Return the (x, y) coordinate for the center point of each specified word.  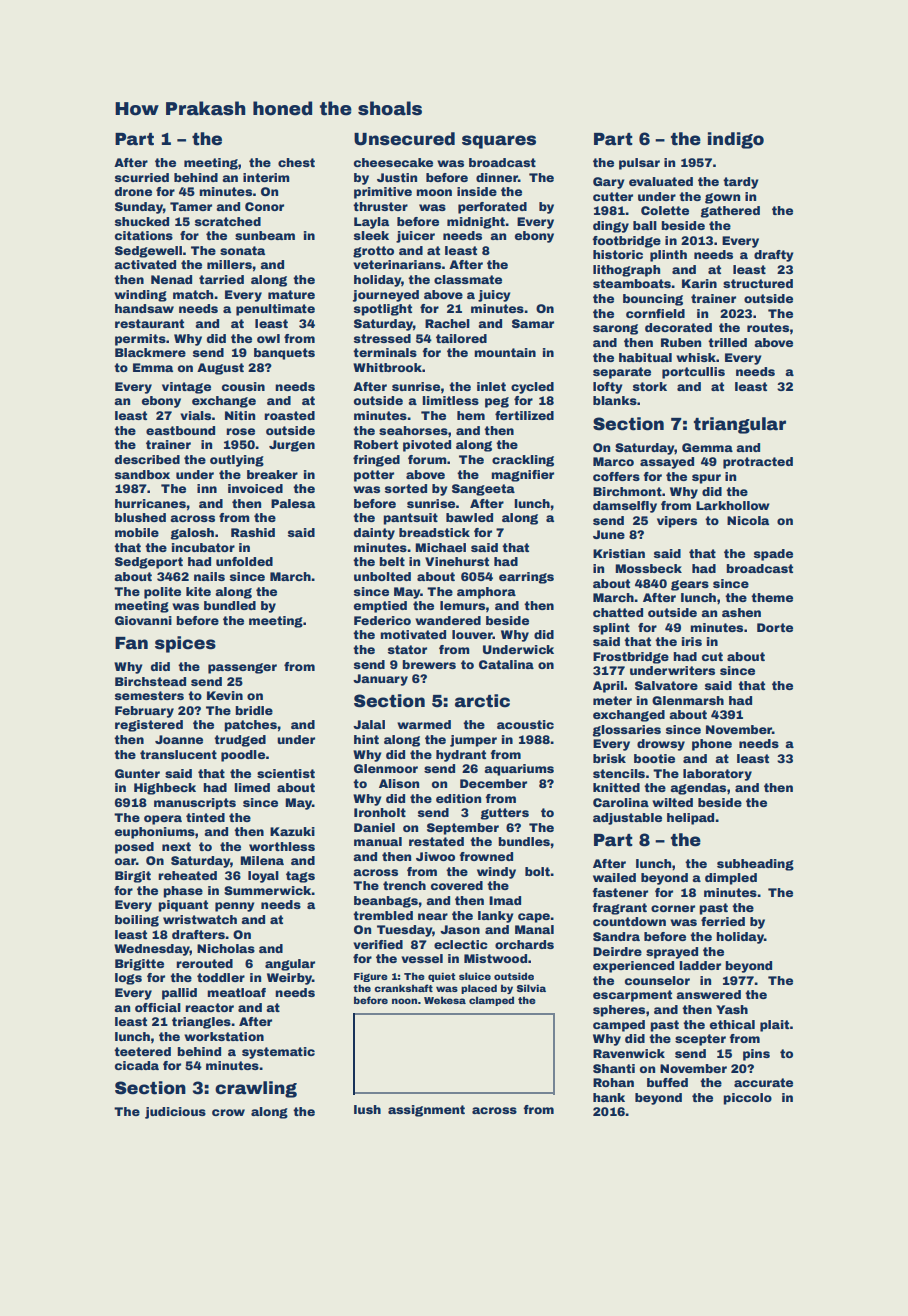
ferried (723, 921)
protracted (758, 463)
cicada (137, 1065)
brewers (429, 664)
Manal (534, 929)
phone (712, 745)
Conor (264, 206)
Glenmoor (386, 768)
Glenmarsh (688, 700)
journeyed (386, 296)
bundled (230, 605)
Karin (699, 283)
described (147, 459)
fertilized (524, 415)
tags (300, 877)
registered (149, 726)
